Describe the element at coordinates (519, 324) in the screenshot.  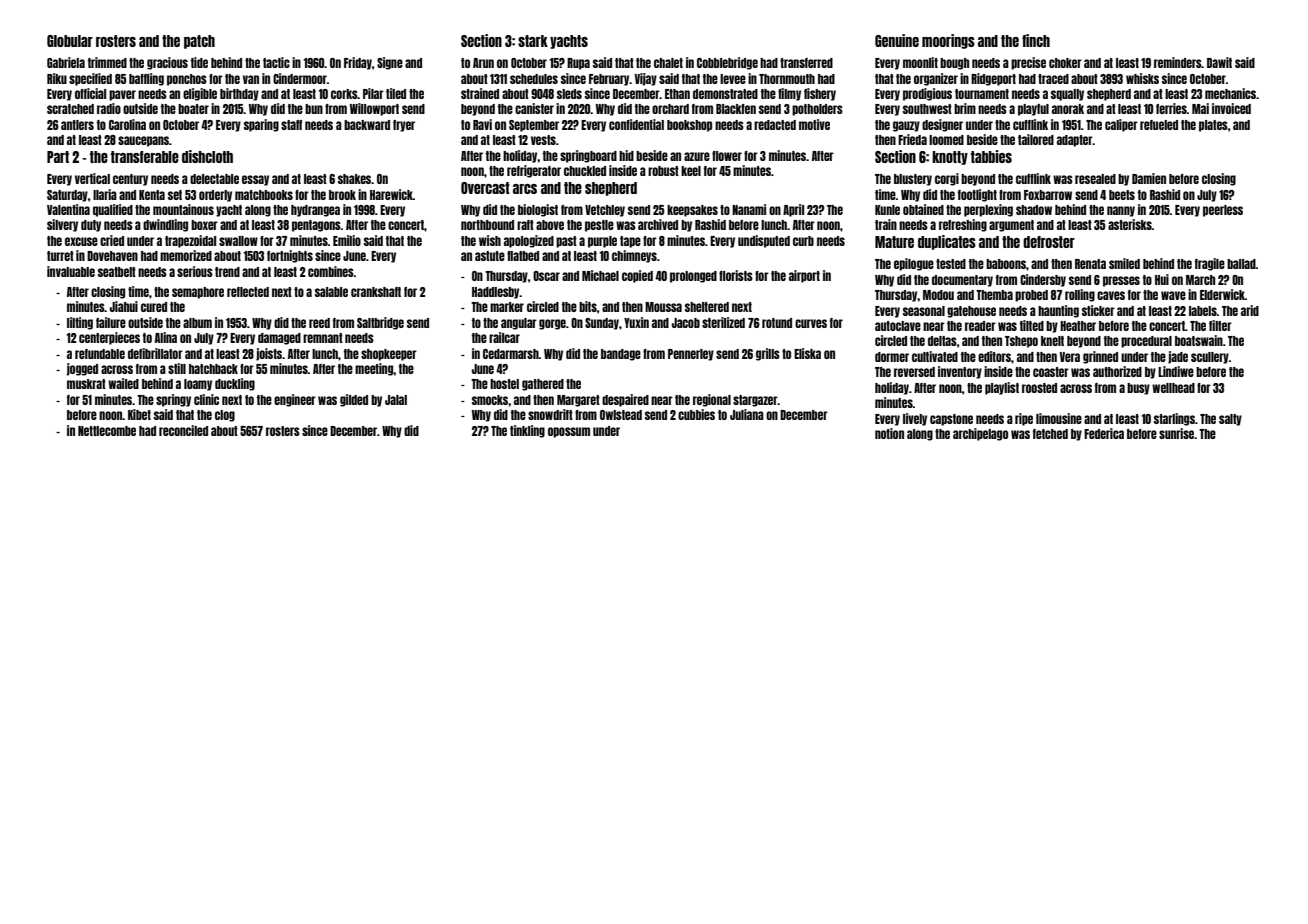
I see `angular` at that location.
